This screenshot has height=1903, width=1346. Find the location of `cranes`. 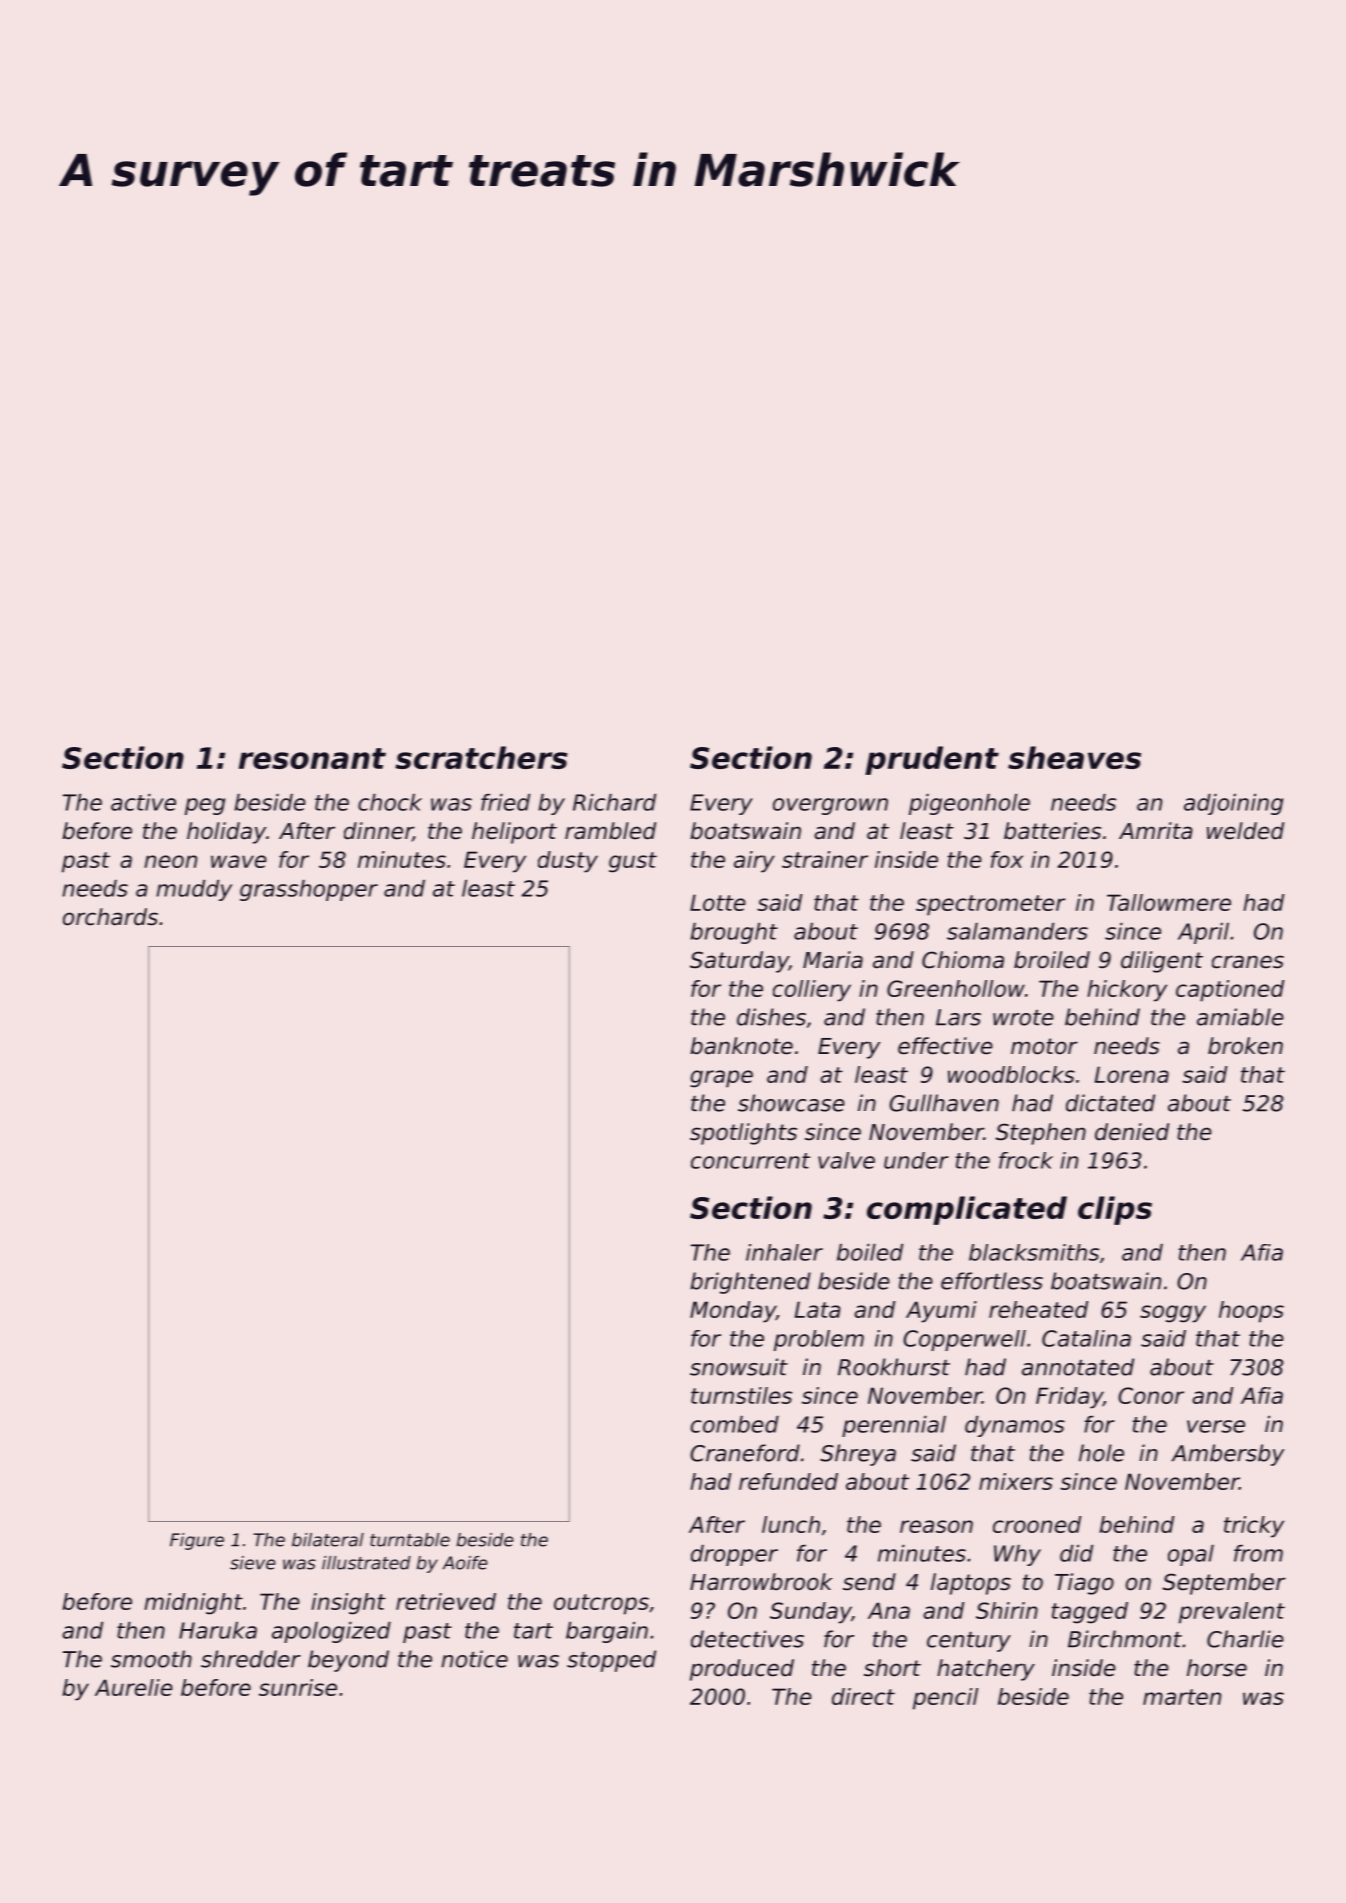

cranes is located at coordinates (1248, 962).
